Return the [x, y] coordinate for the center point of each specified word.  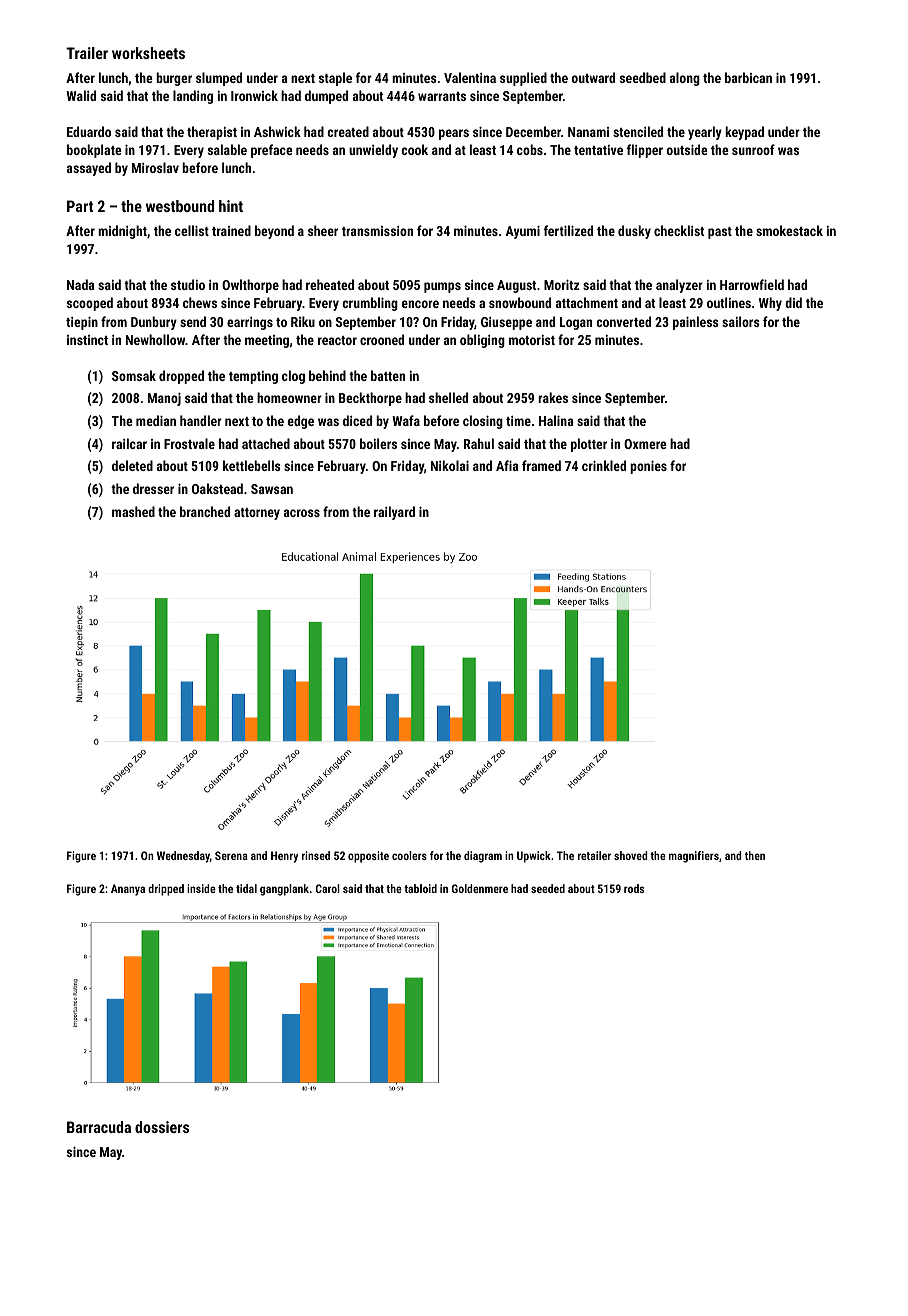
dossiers [162, 1127]
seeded [548, 888]
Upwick [534, 857]
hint [231, 206]
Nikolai [450, 465]
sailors [741, 321]
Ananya [128, 890]
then [755, 855]
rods [634, 888]
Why [770, 304]
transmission [377, 231]
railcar [129, 443]
